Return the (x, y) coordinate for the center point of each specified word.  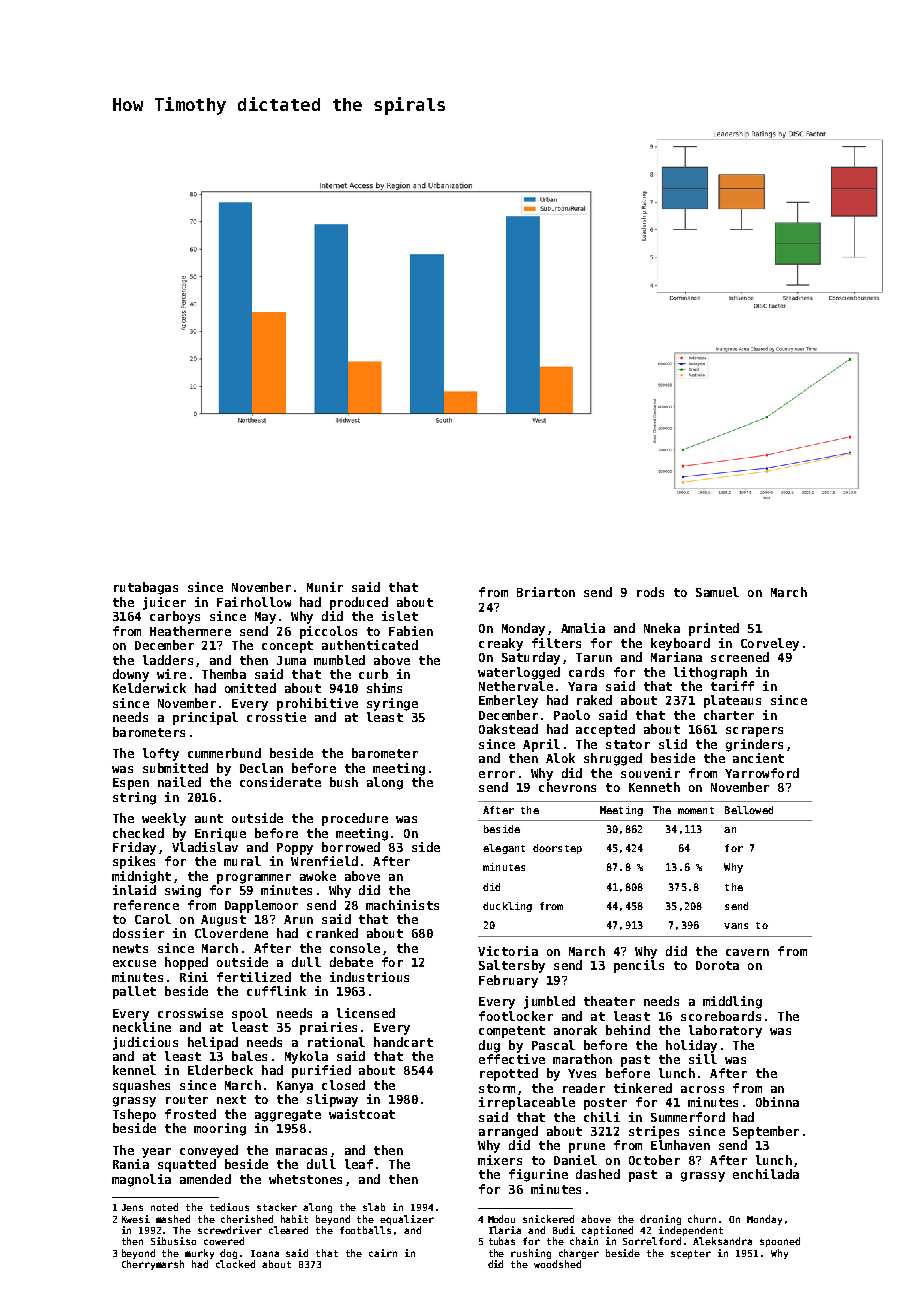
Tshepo (134, 1115)
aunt (209, 818)
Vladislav (205, 847)
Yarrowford (762, 773)
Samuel (717, 592)
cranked (332, 933)
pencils (639, 966)
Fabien (411, 631)
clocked (235, 1264)
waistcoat (362, 1114)
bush (344, 782)
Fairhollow (254, 602)
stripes (654, 1132)
